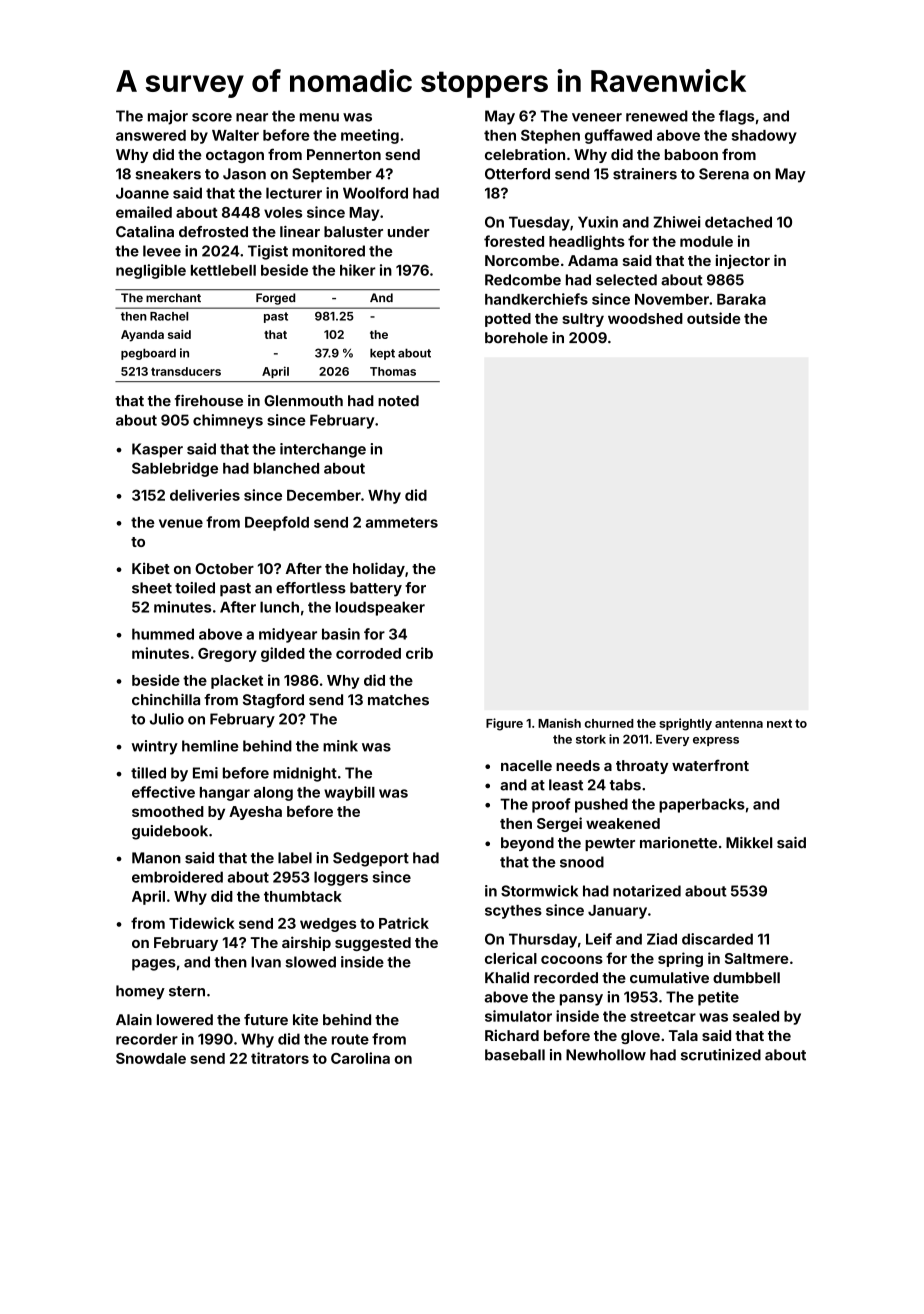 This screenshot has height=1314, width=924. I want to click on Stormwick, so click(539, 891).
